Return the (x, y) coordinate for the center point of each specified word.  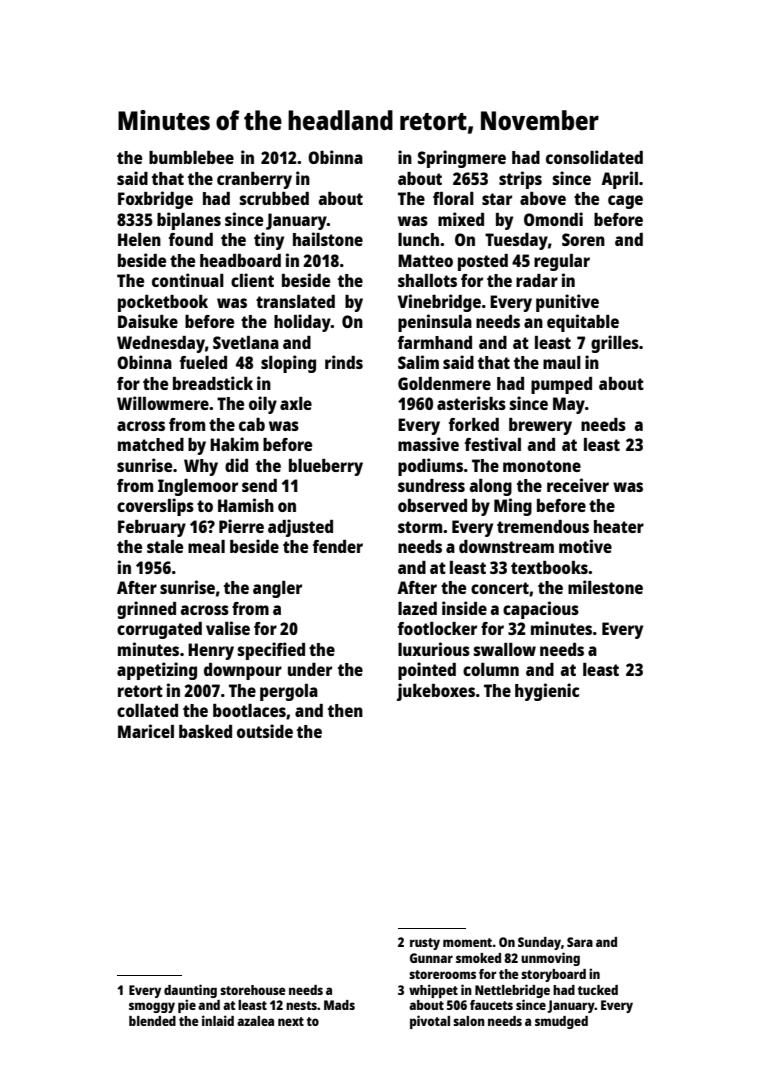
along (491, 487)
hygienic (547, 692)
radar (537, 280)
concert (500, 588)
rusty (425, 944)
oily (263, 405)
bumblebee (191, 157)
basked (205, 731)
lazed (417, 608)
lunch (418, 239)
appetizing (157, 671)
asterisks (471, 403)
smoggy (152, 1007)
